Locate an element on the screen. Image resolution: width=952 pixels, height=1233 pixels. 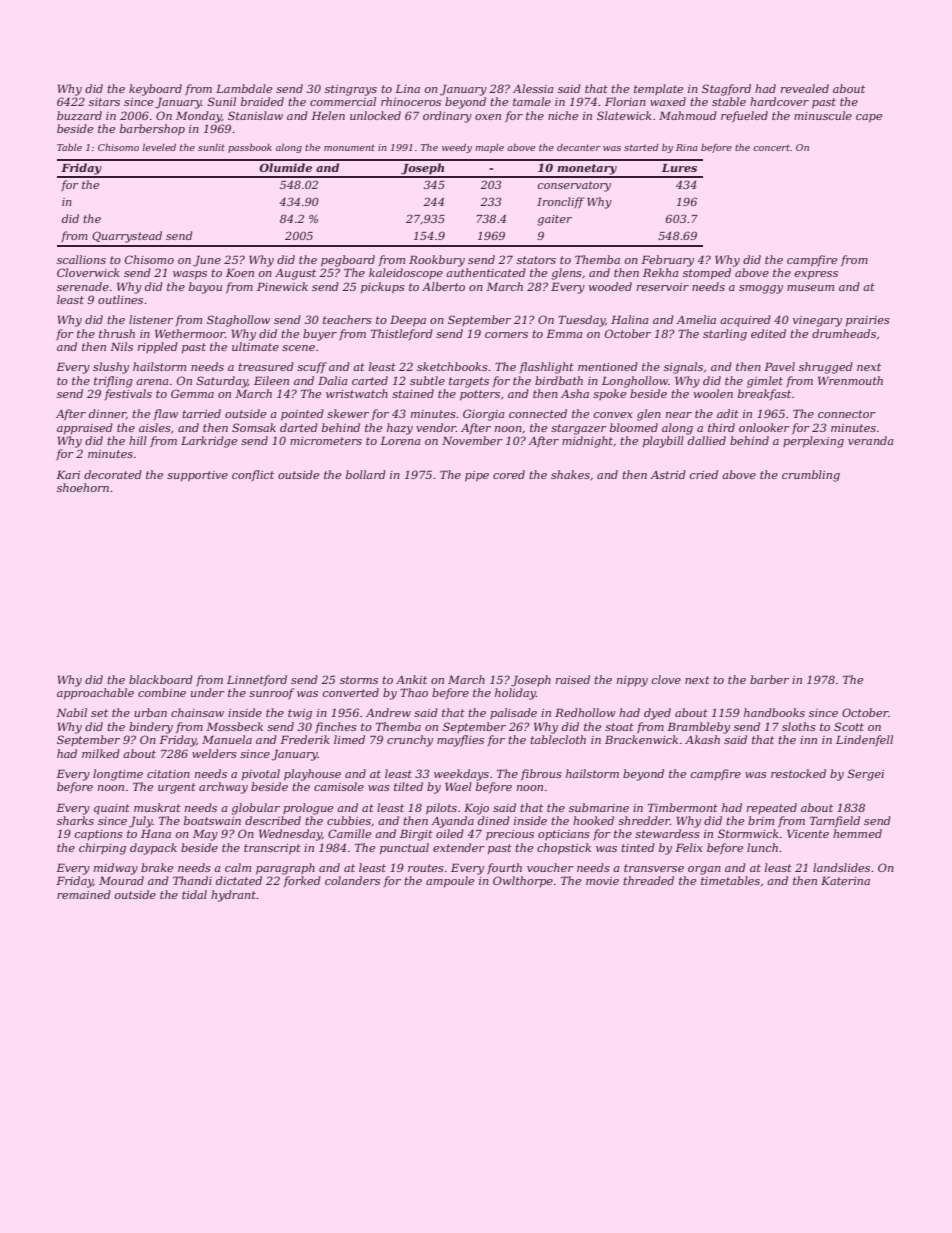
Ayanda is located at coordinates (452, 822).
